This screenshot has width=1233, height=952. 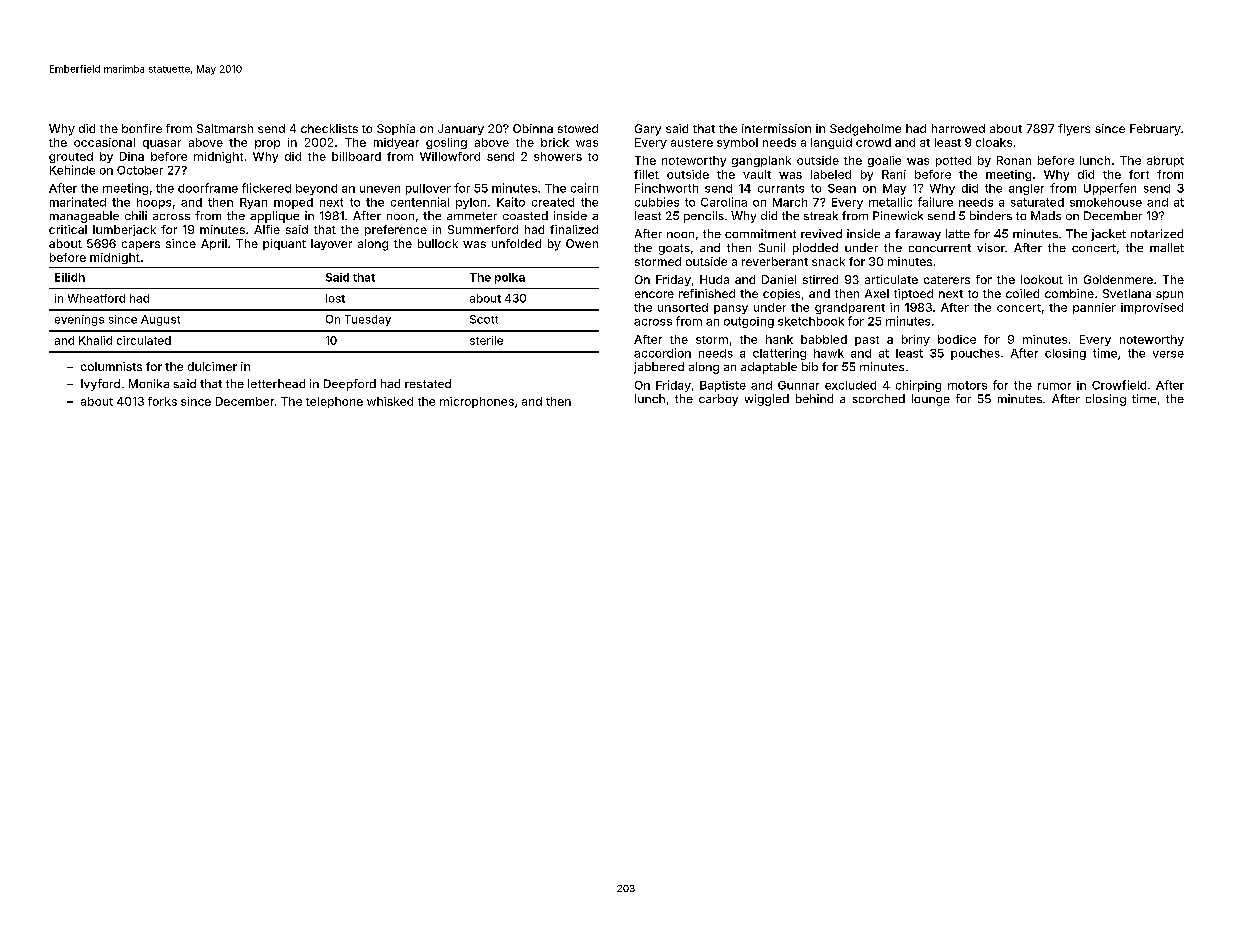 I want to click on Gary, so click(x=648, y=130).
